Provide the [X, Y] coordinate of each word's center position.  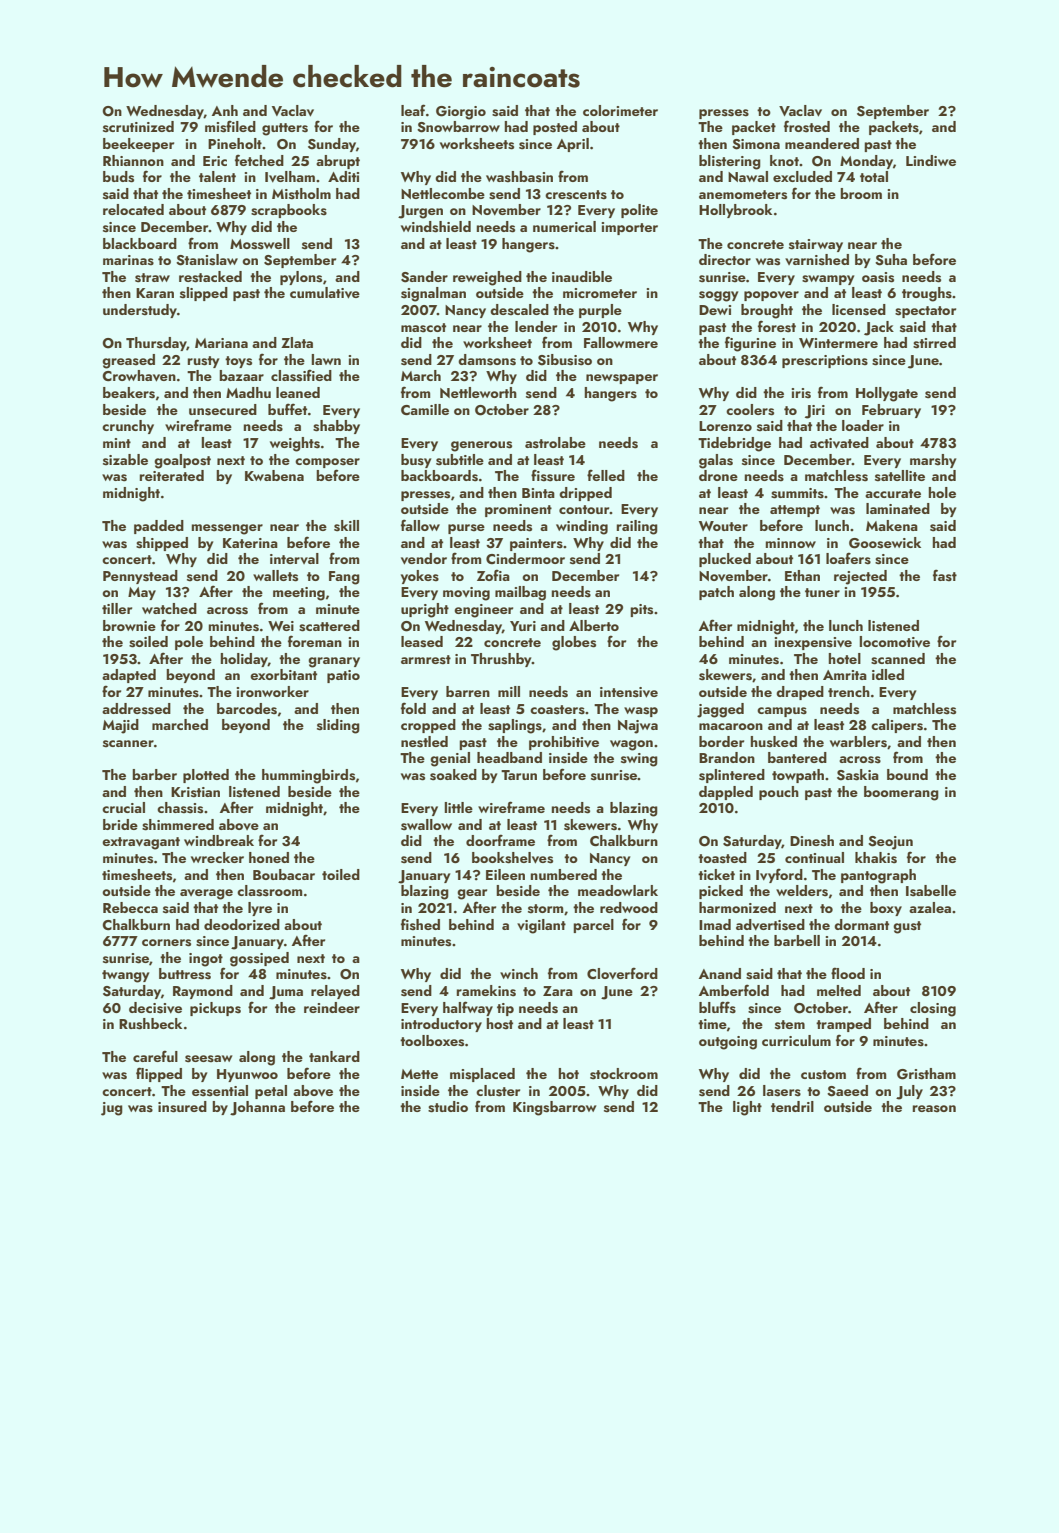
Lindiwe [931, 160]
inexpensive [813, 643]
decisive [155, 1008]
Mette [419, 1074]
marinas [128, 260]
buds [118, 177]
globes [574, 643]
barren [468, 691]
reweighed [487, 278]
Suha [891, 260]
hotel [845, 658]
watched [169, 608]
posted [555, 128]
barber [154, 774]
